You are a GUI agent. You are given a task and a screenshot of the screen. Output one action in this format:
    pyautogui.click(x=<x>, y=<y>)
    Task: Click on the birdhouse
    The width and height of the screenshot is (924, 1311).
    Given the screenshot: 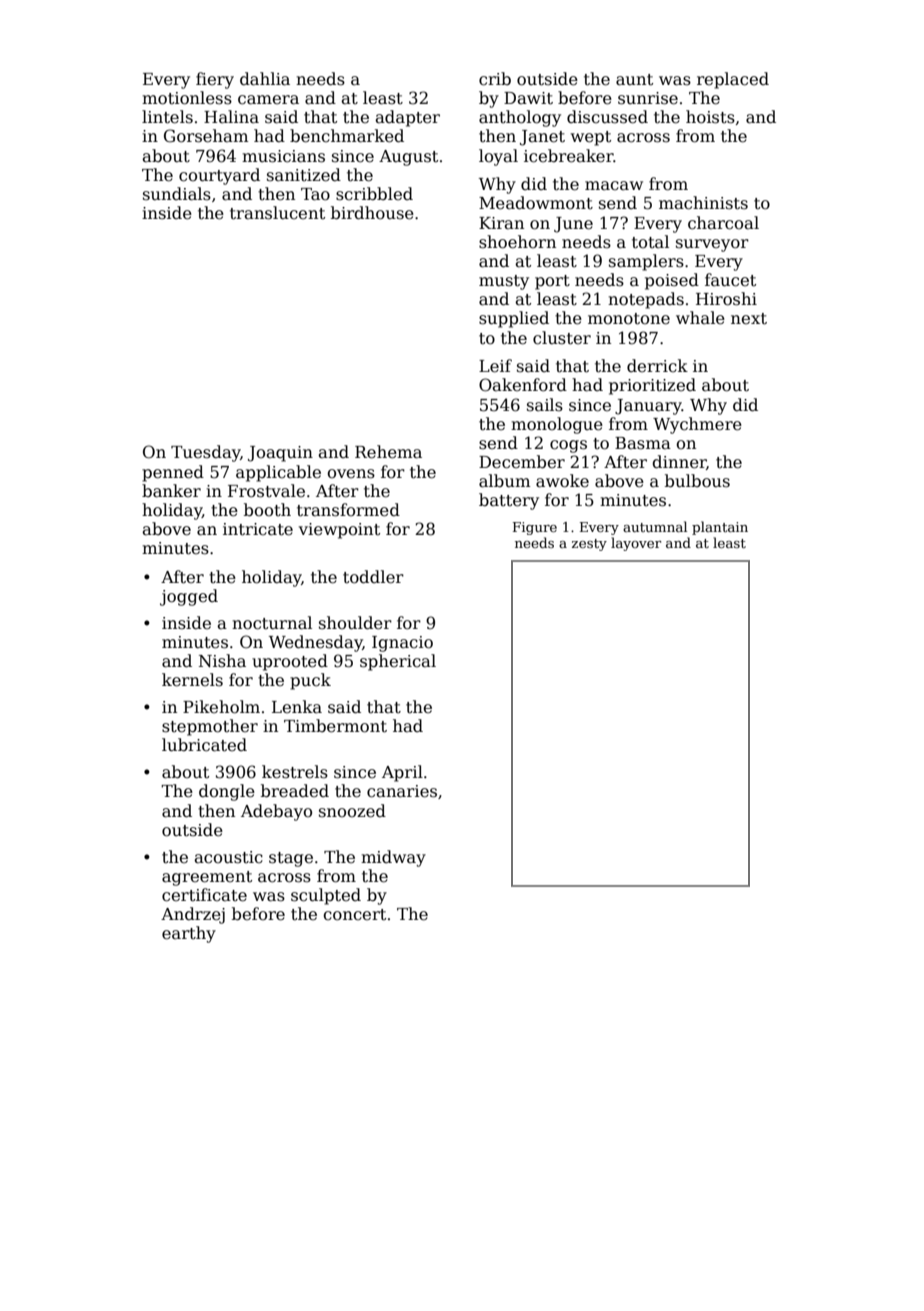 What is the action you would take?
    pyautogui.click(x=372, y=213)
